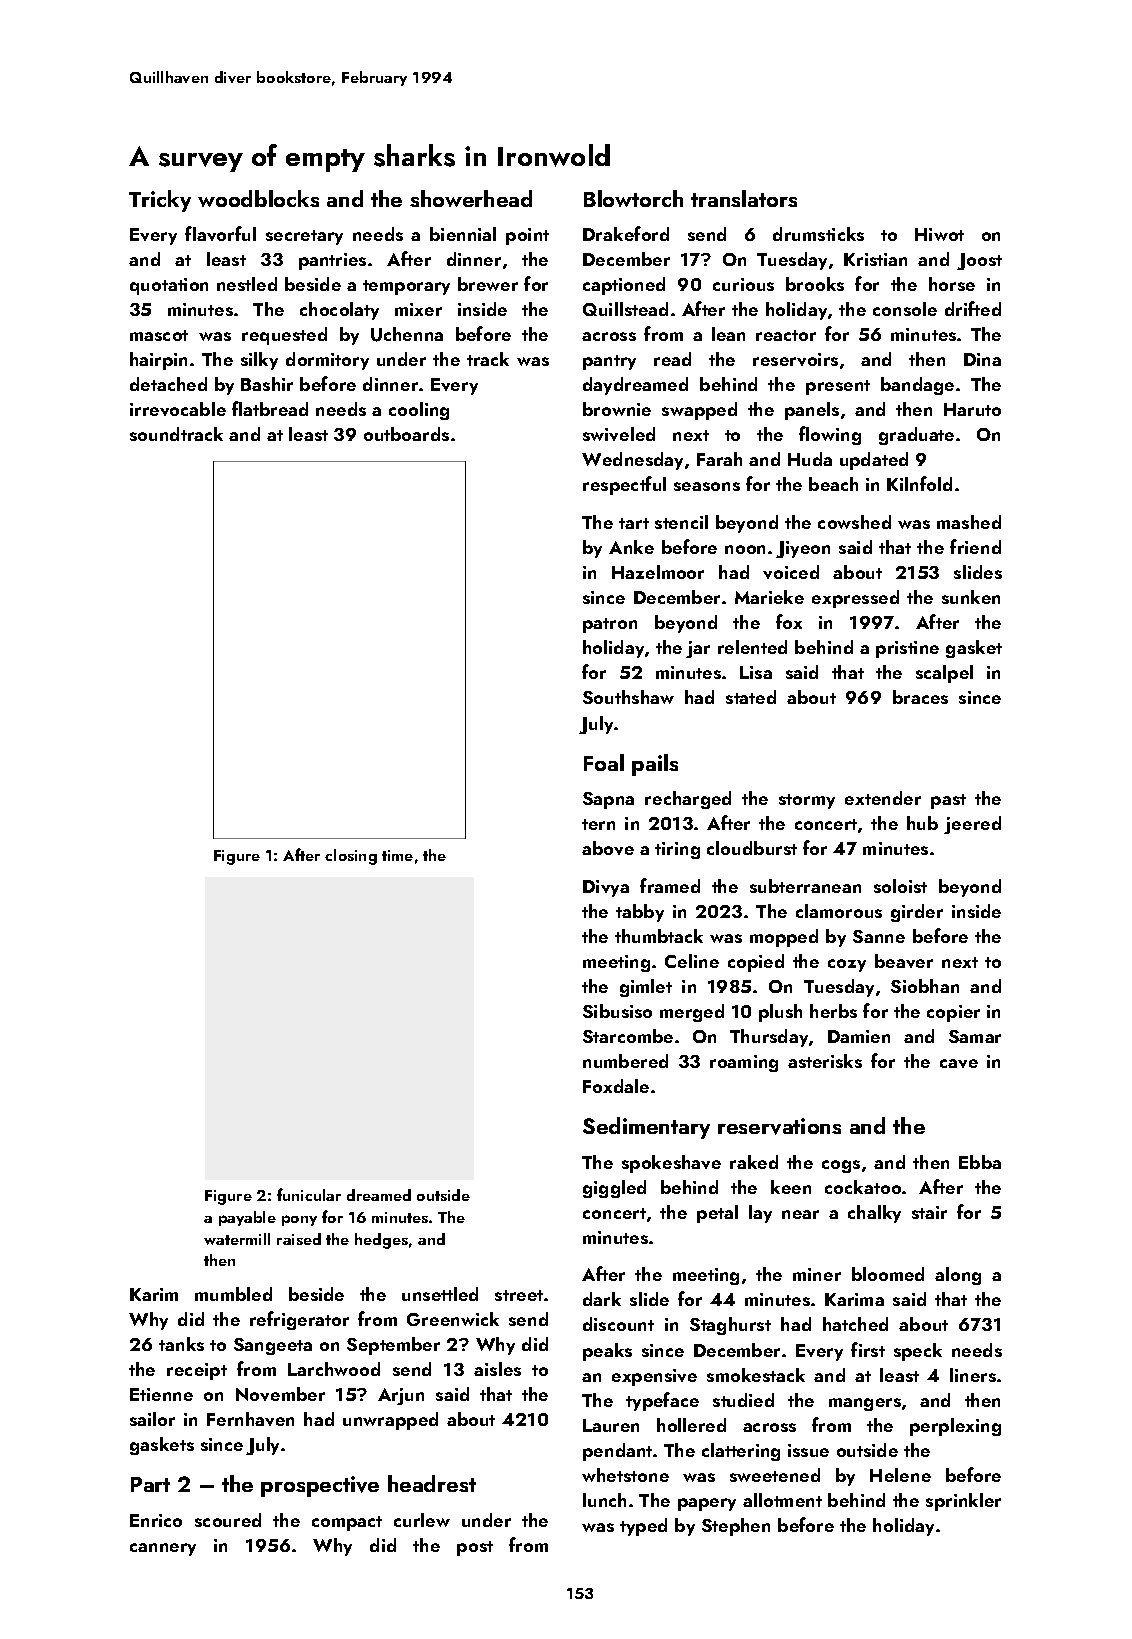  What do you see at coordinates (163, 1549) in the screenshot?
I see `cannery` at bounding box center [163, 1549].
